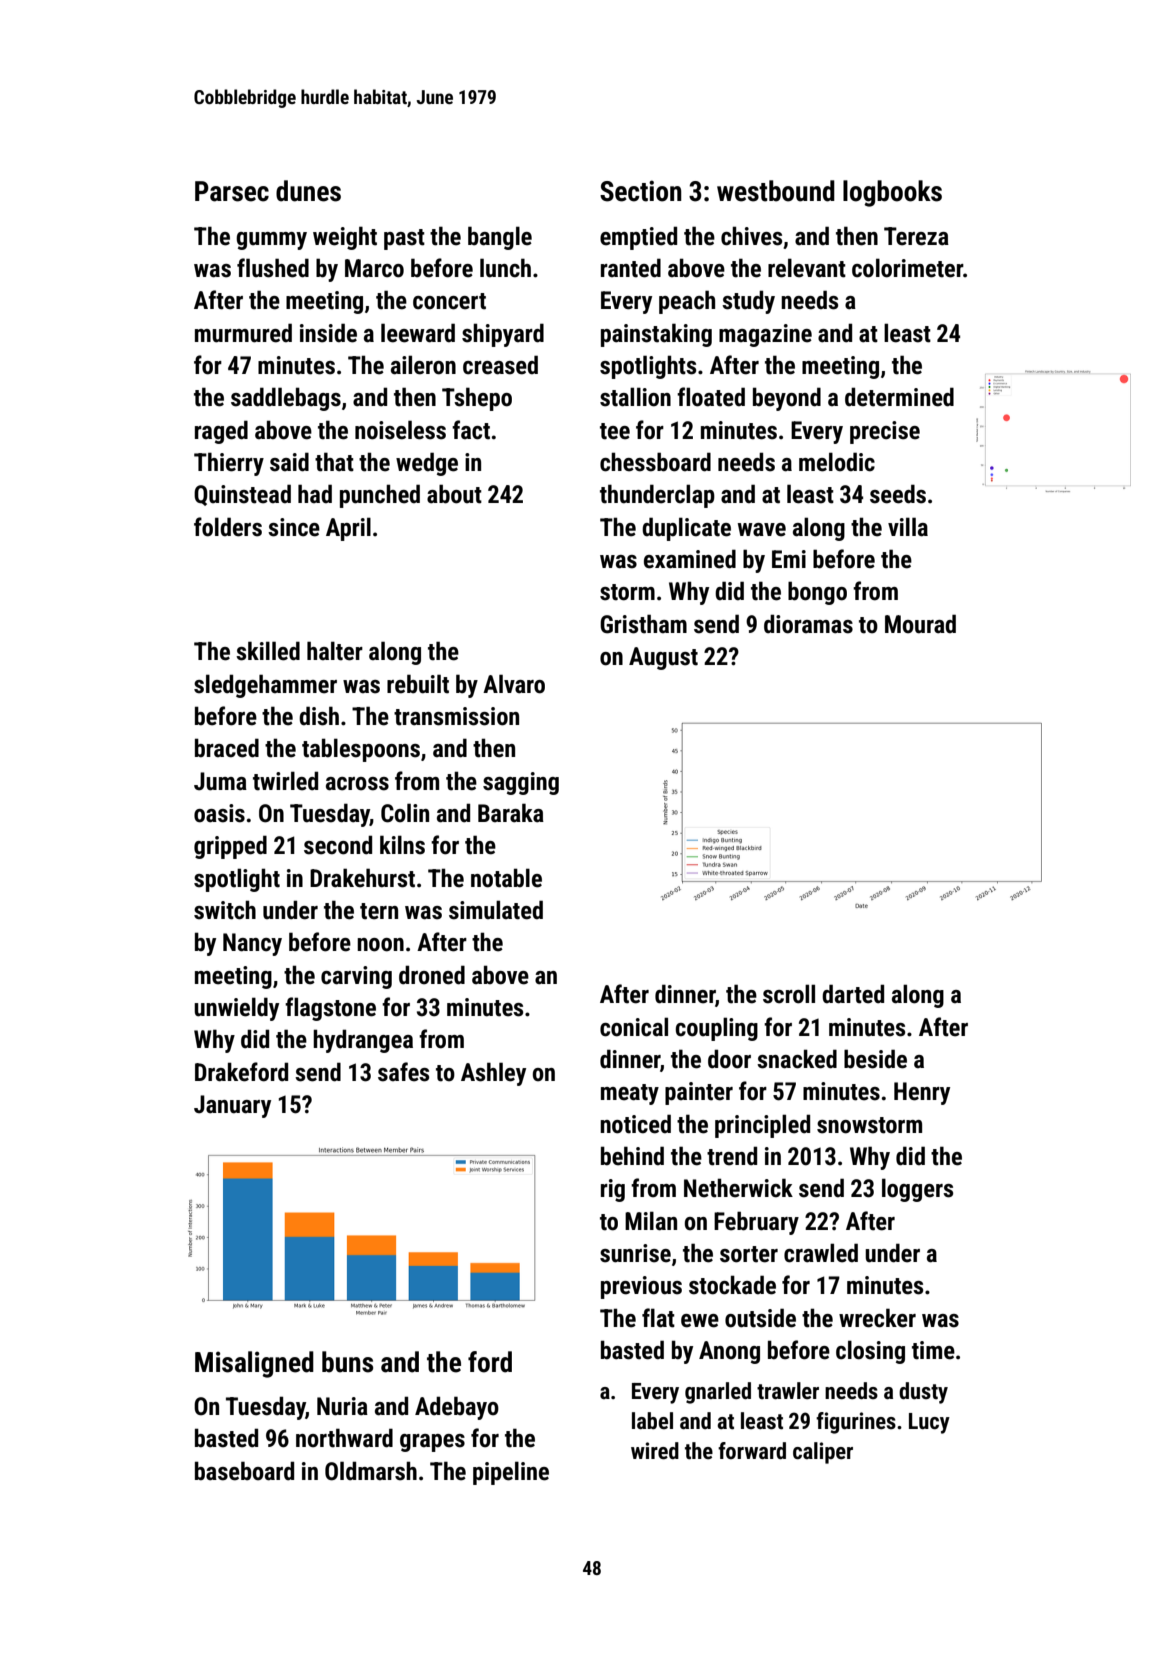 This screenshot has height=1654, width=1165. I want to click on unwieldy, so click(236, 1009).
